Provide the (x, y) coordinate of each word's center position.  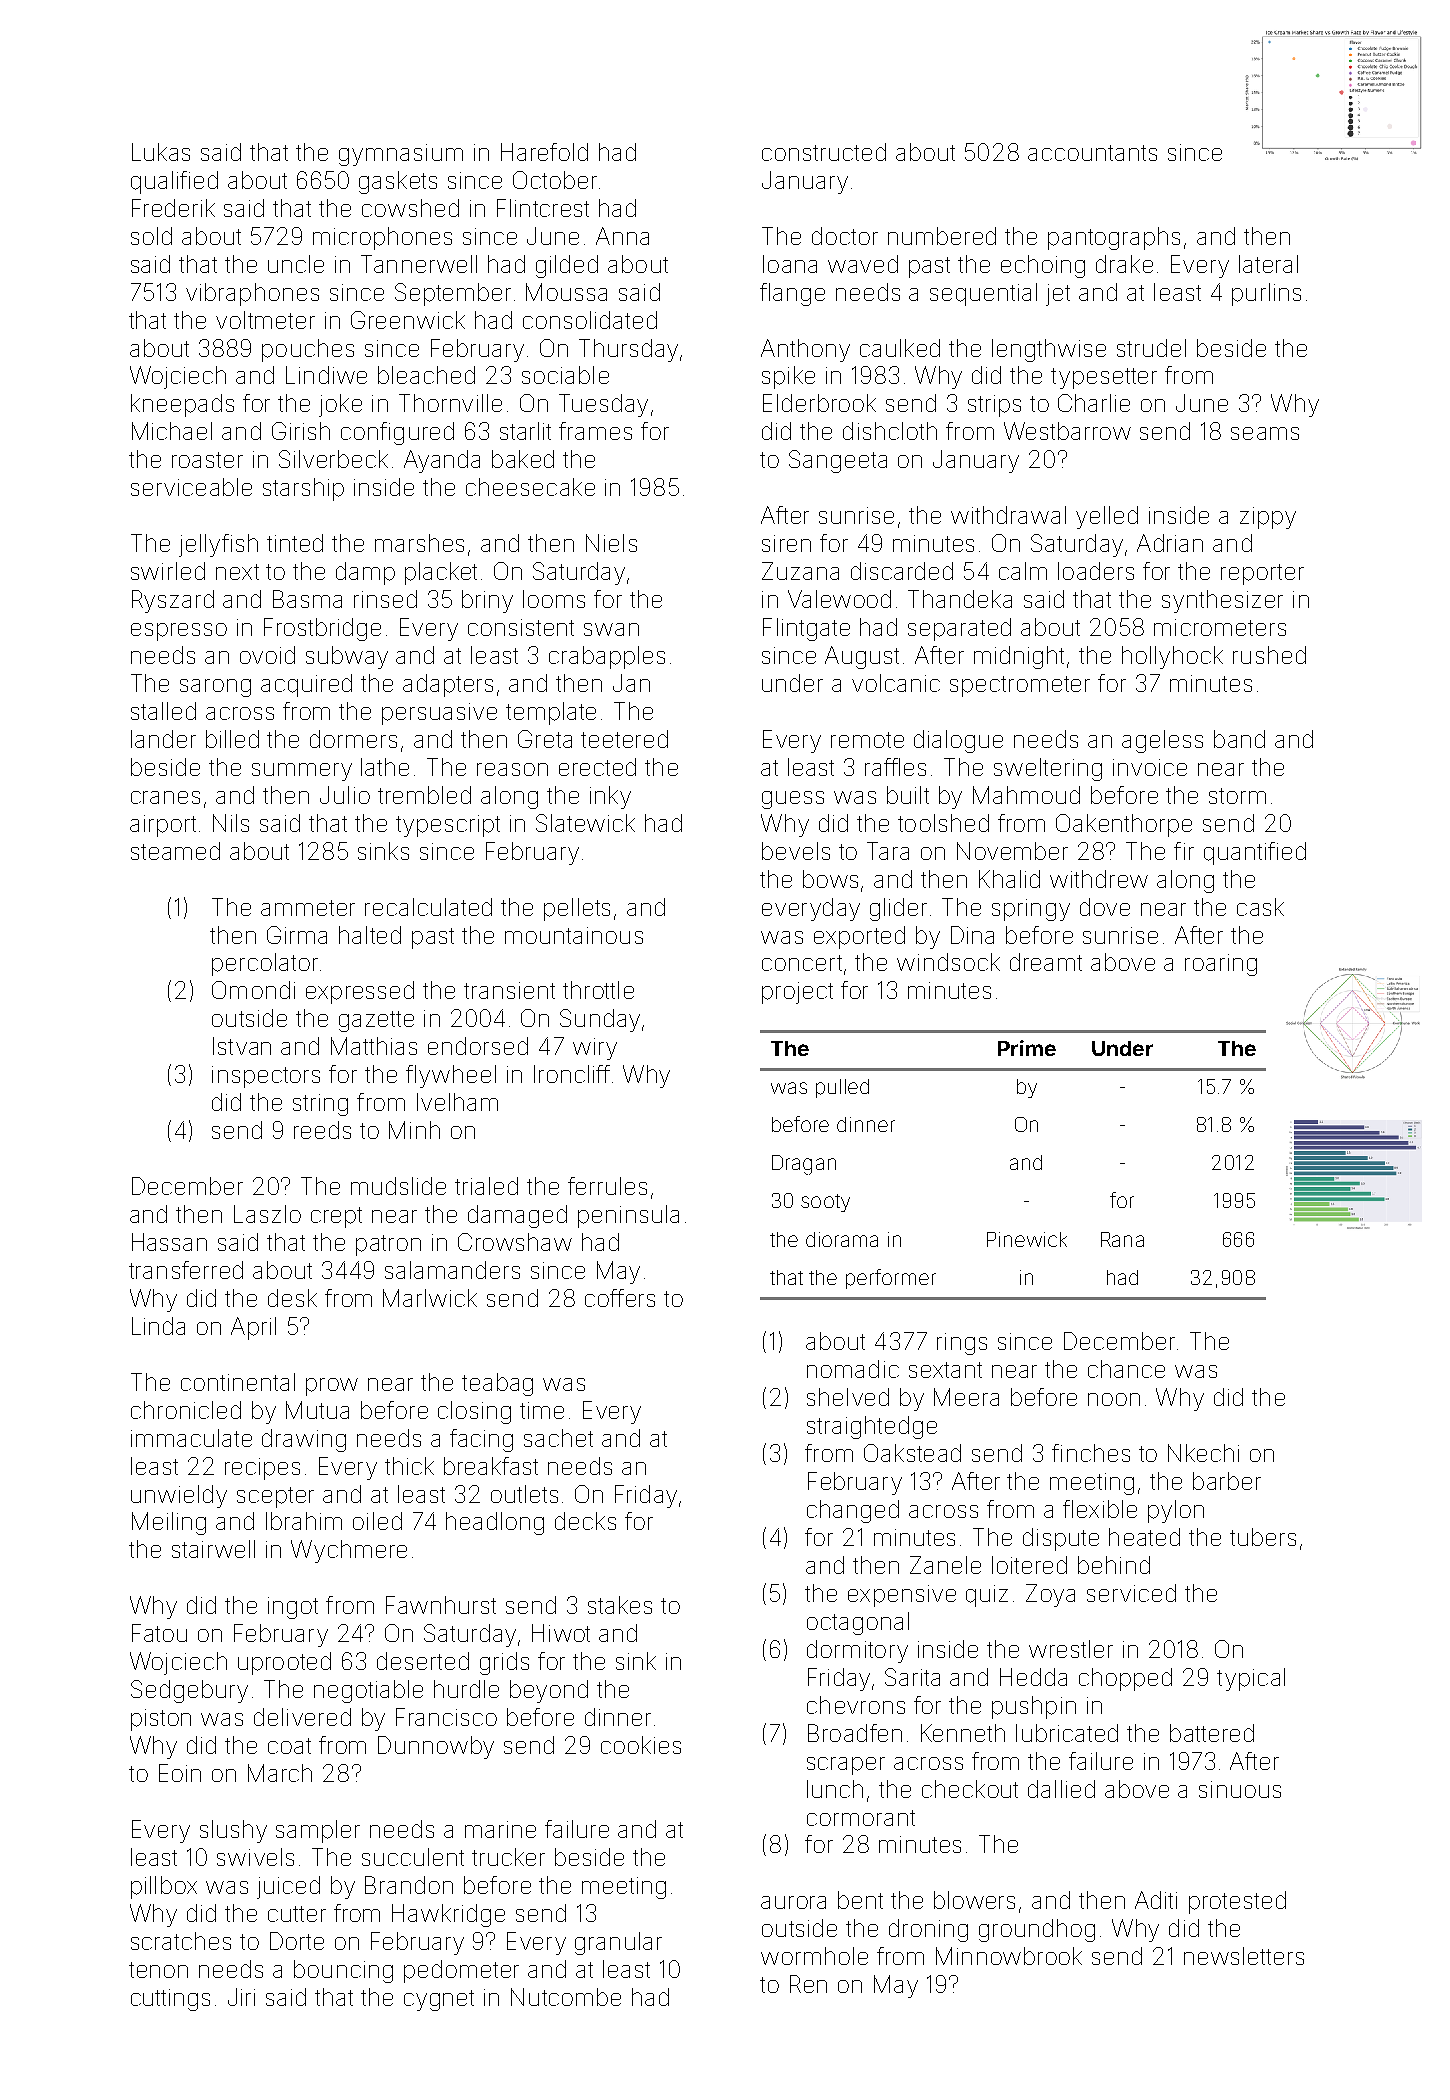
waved (863, 264)
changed (853, 1511)
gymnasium (401, 155)
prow (332, 1387)
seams (1265, 433)
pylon (1176, 1511)
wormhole (814, 1956)
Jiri (241, 1997)
